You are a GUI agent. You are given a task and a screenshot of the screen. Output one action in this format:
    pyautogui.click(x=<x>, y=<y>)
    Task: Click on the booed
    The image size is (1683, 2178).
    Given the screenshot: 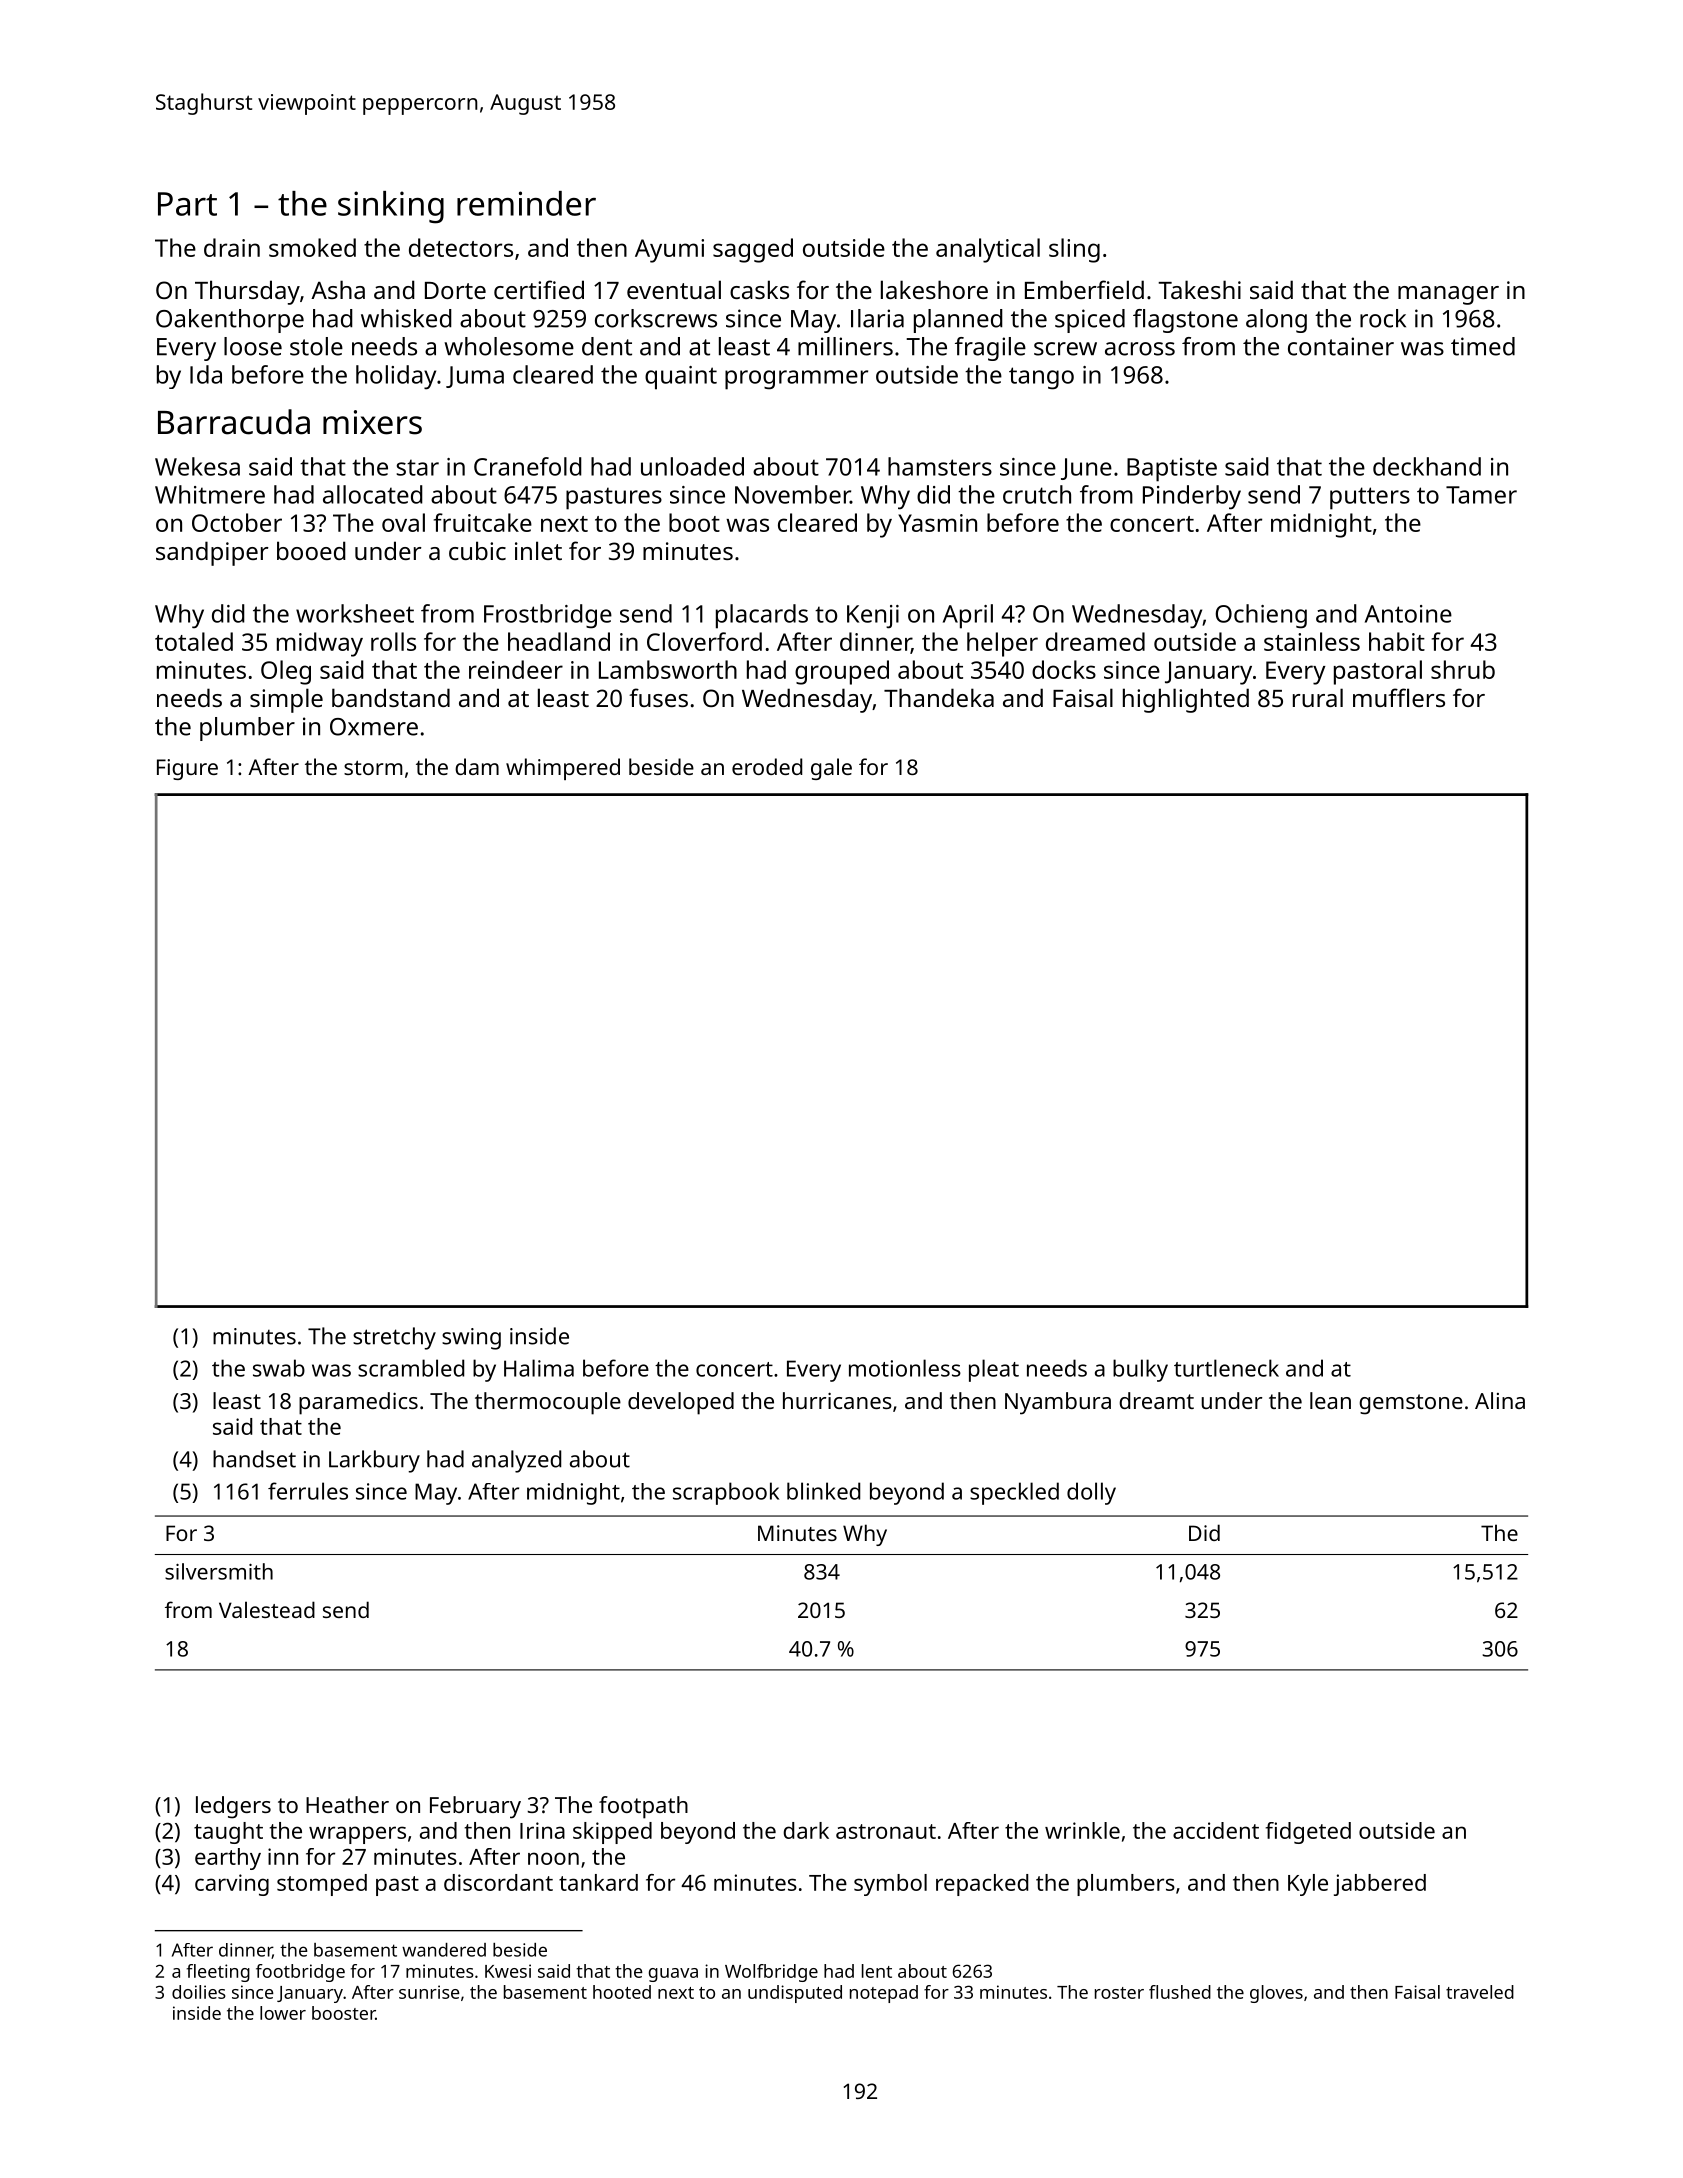 What is the action you would take?
    pyautogui.click(x=311, y=550)
